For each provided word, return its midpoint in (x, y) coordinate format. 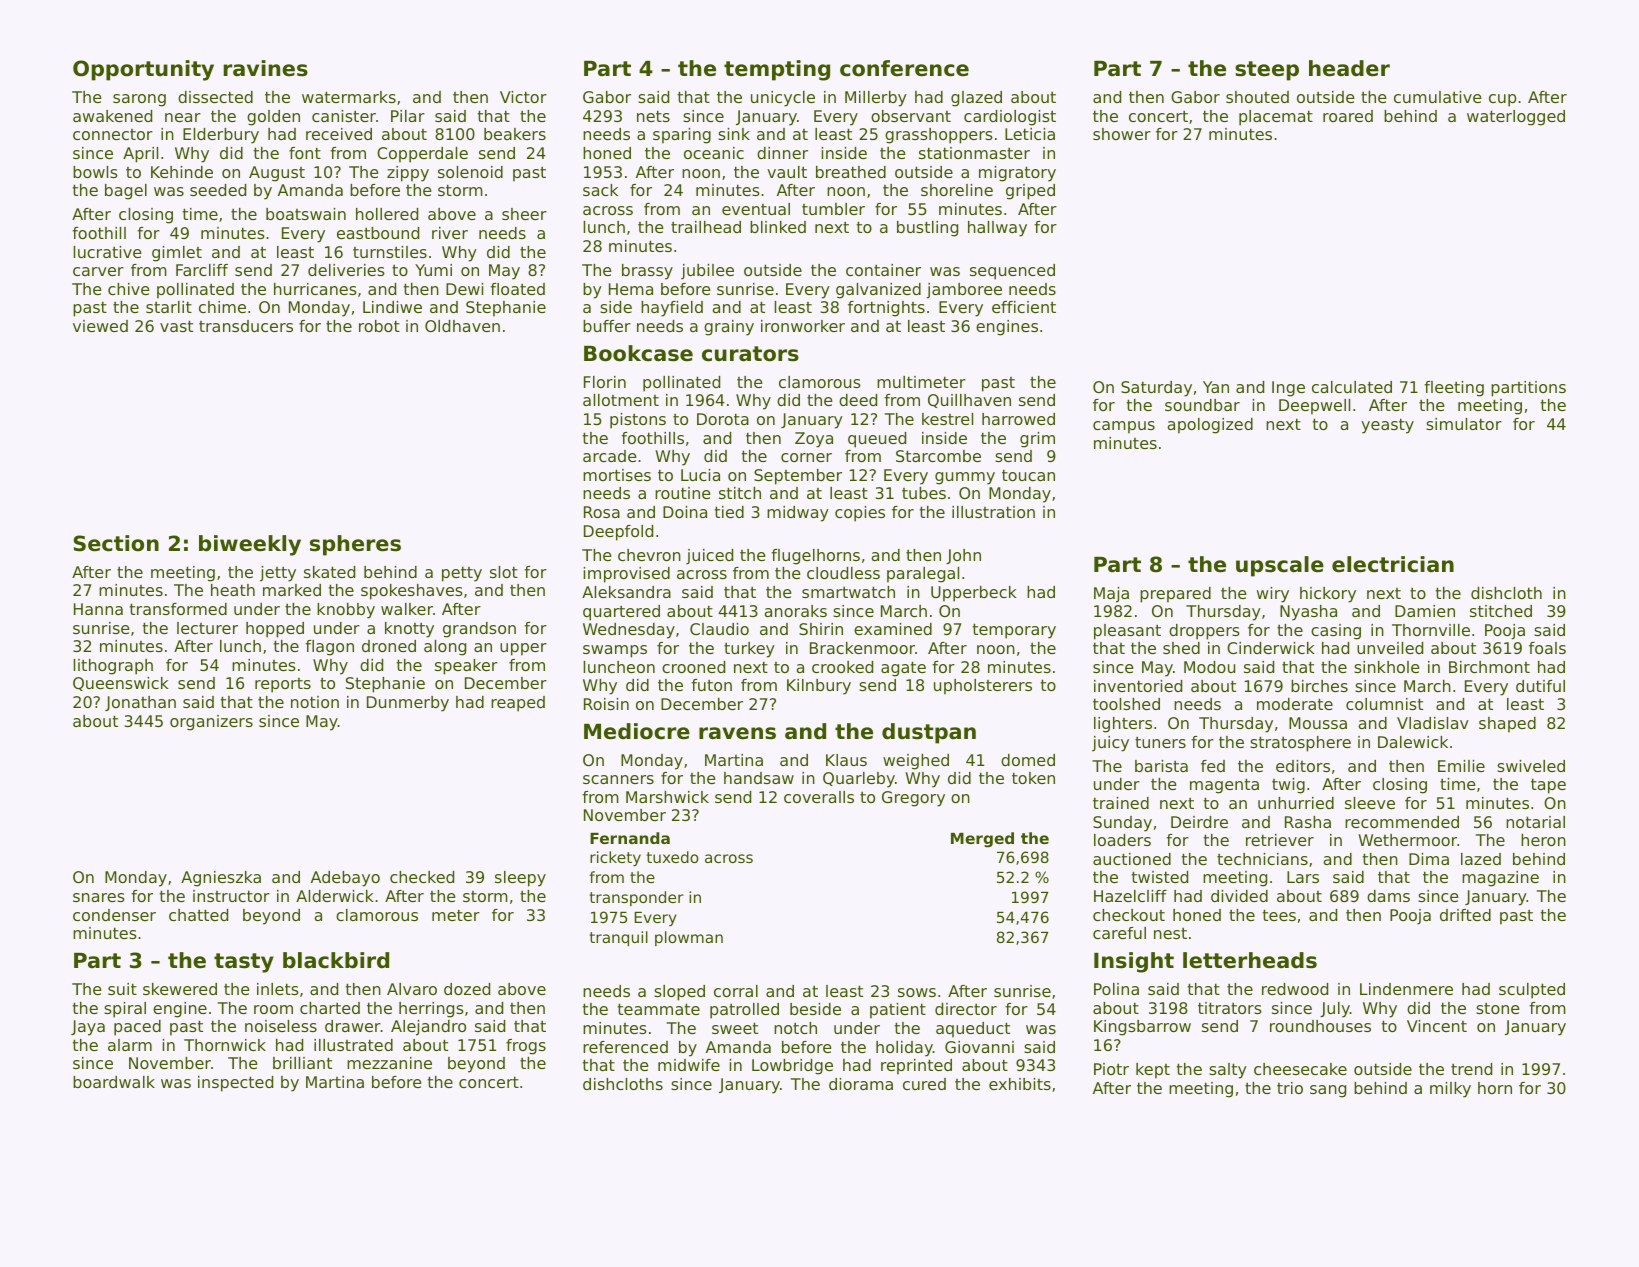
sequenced (1012, 272)
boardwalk (114, 1082)
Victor (523, 97)
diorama (861, 1084)
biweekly (250, 545)
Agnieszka (221, 879)
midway (798, 514)
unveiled (1390, 648)
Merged (982, 840)
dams (1388, 896)
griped (1030, 192)
